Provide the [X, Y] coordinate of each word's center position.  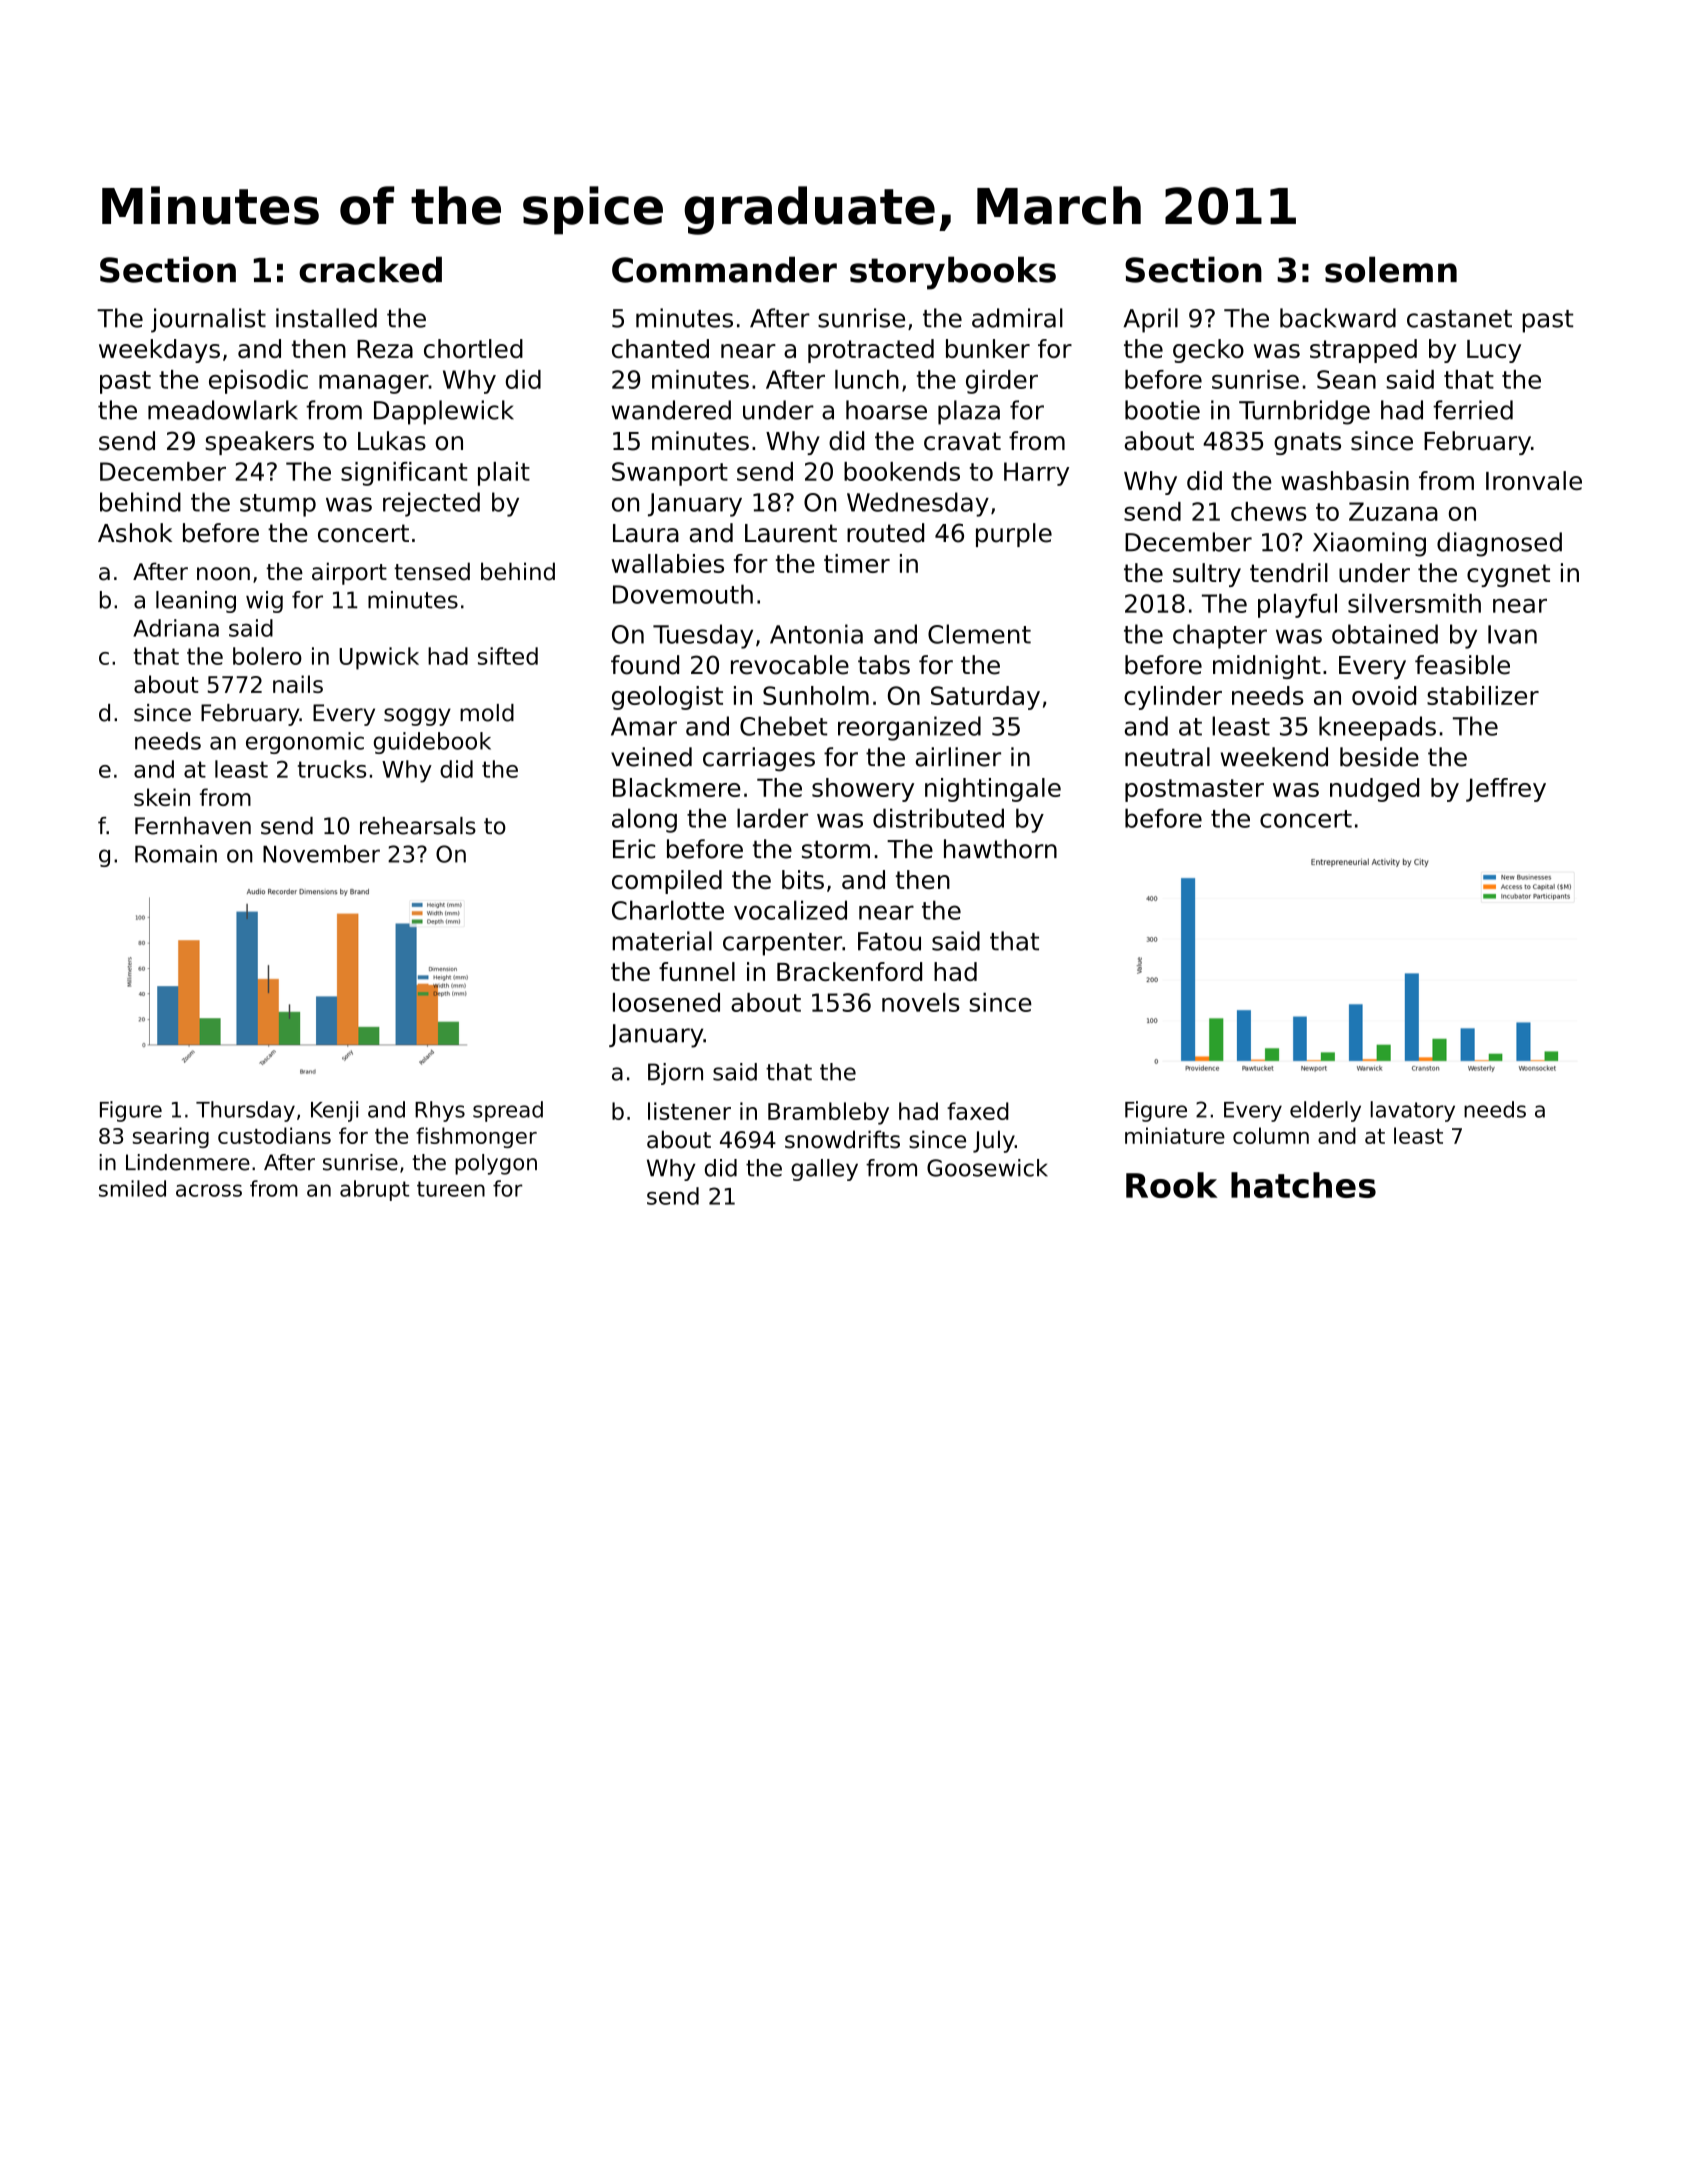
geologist [667, 698]
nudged [1374, 790]
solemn [1391, 269]
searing [171, 1137]
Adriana [176, 628]
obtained [1385, 634]
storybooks [953, 273]
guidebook [432, 743]
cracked [370, 269]
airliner [958, 757]
